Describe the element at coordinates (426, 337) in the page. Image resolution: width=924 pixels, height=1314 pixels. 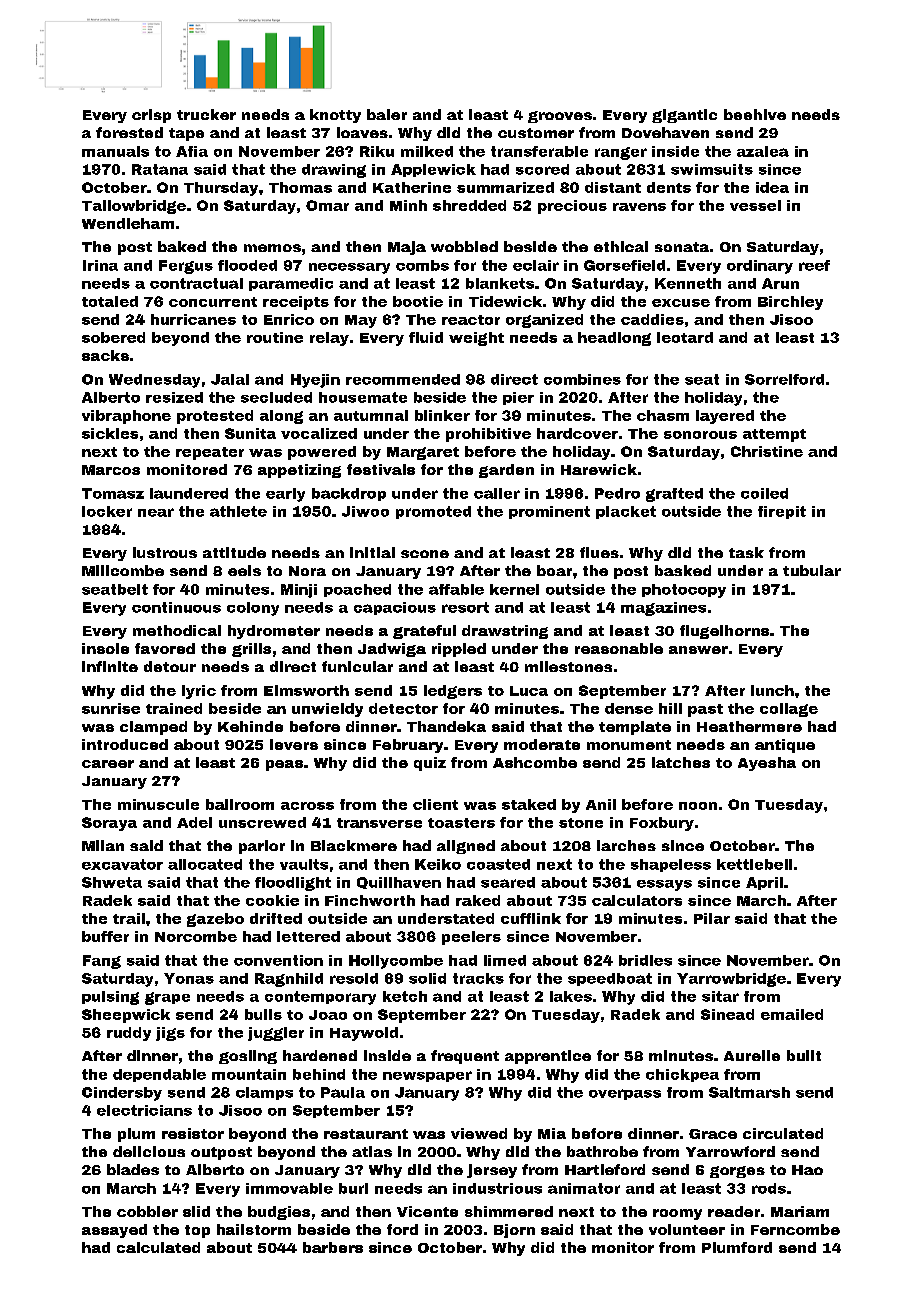
I see `fluid` at that location.
